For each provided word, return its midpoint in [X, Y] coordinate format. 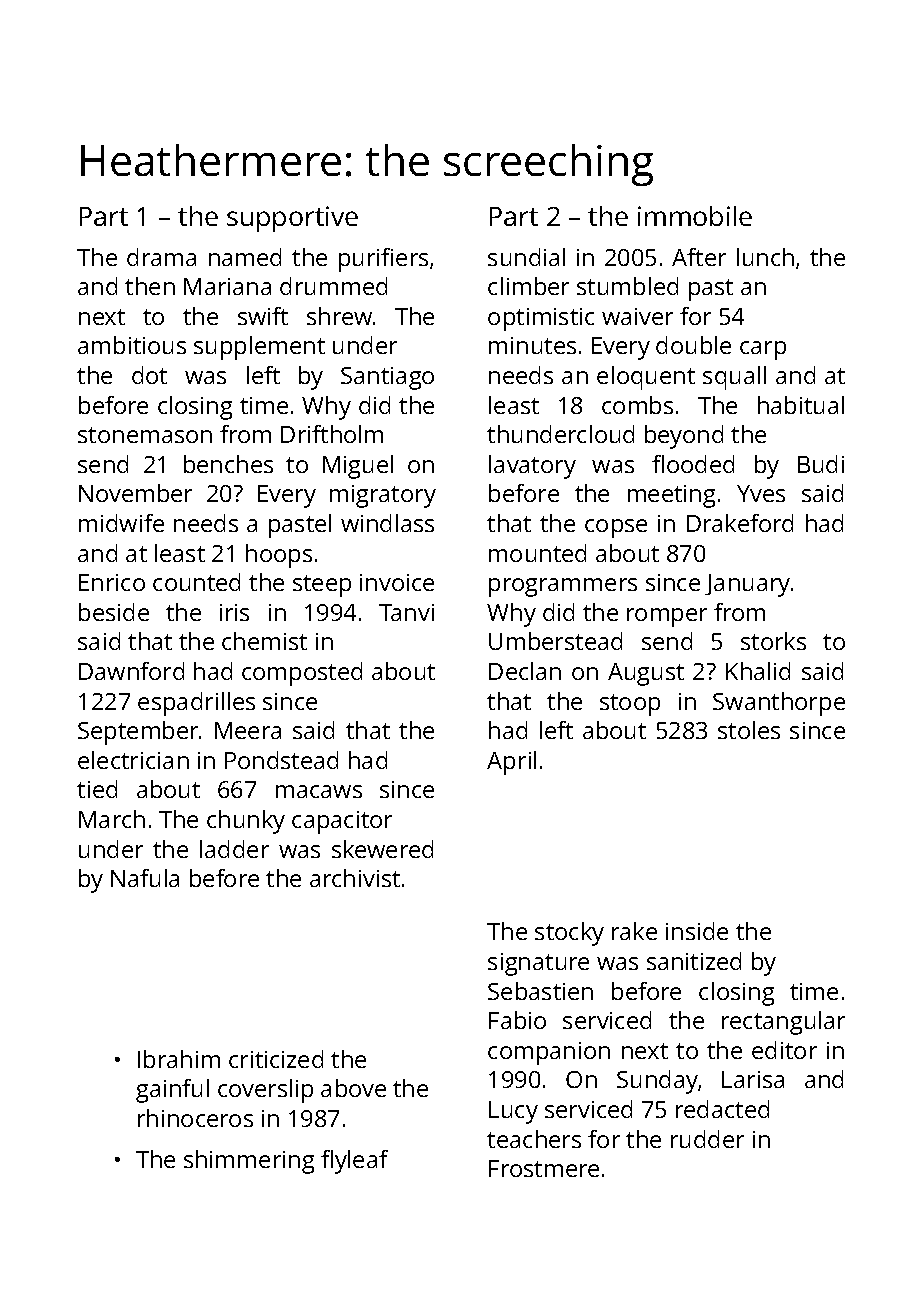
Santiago [387, 378]
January [747, 585]
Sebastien [540, 991]
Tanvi [406, 612]
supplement [259, 348]
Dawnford [131, 671]
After [699, 257]
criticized [276, 1059]
